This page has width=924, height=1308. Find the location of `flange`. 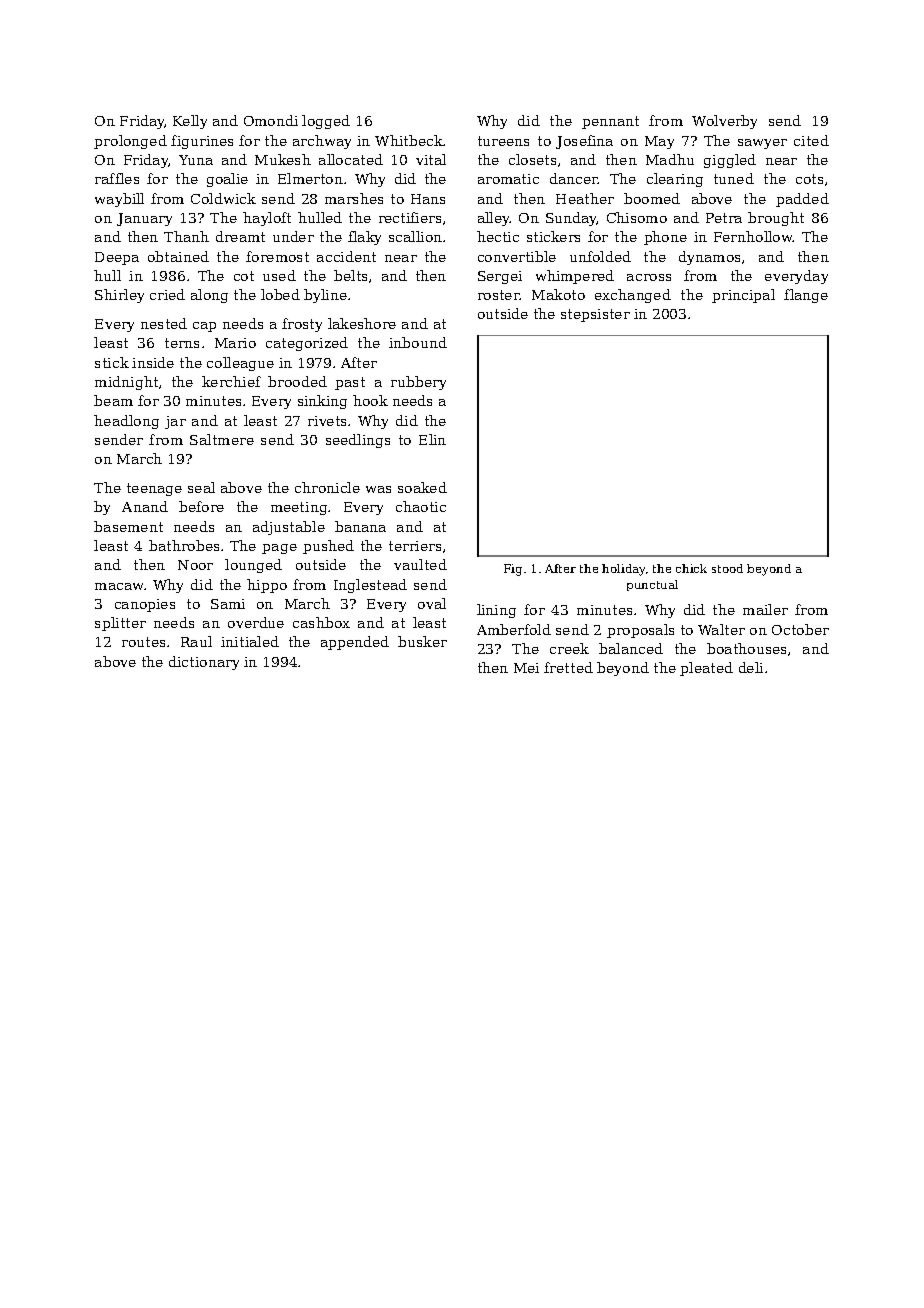

flange is located at coordinates (806, 296).
